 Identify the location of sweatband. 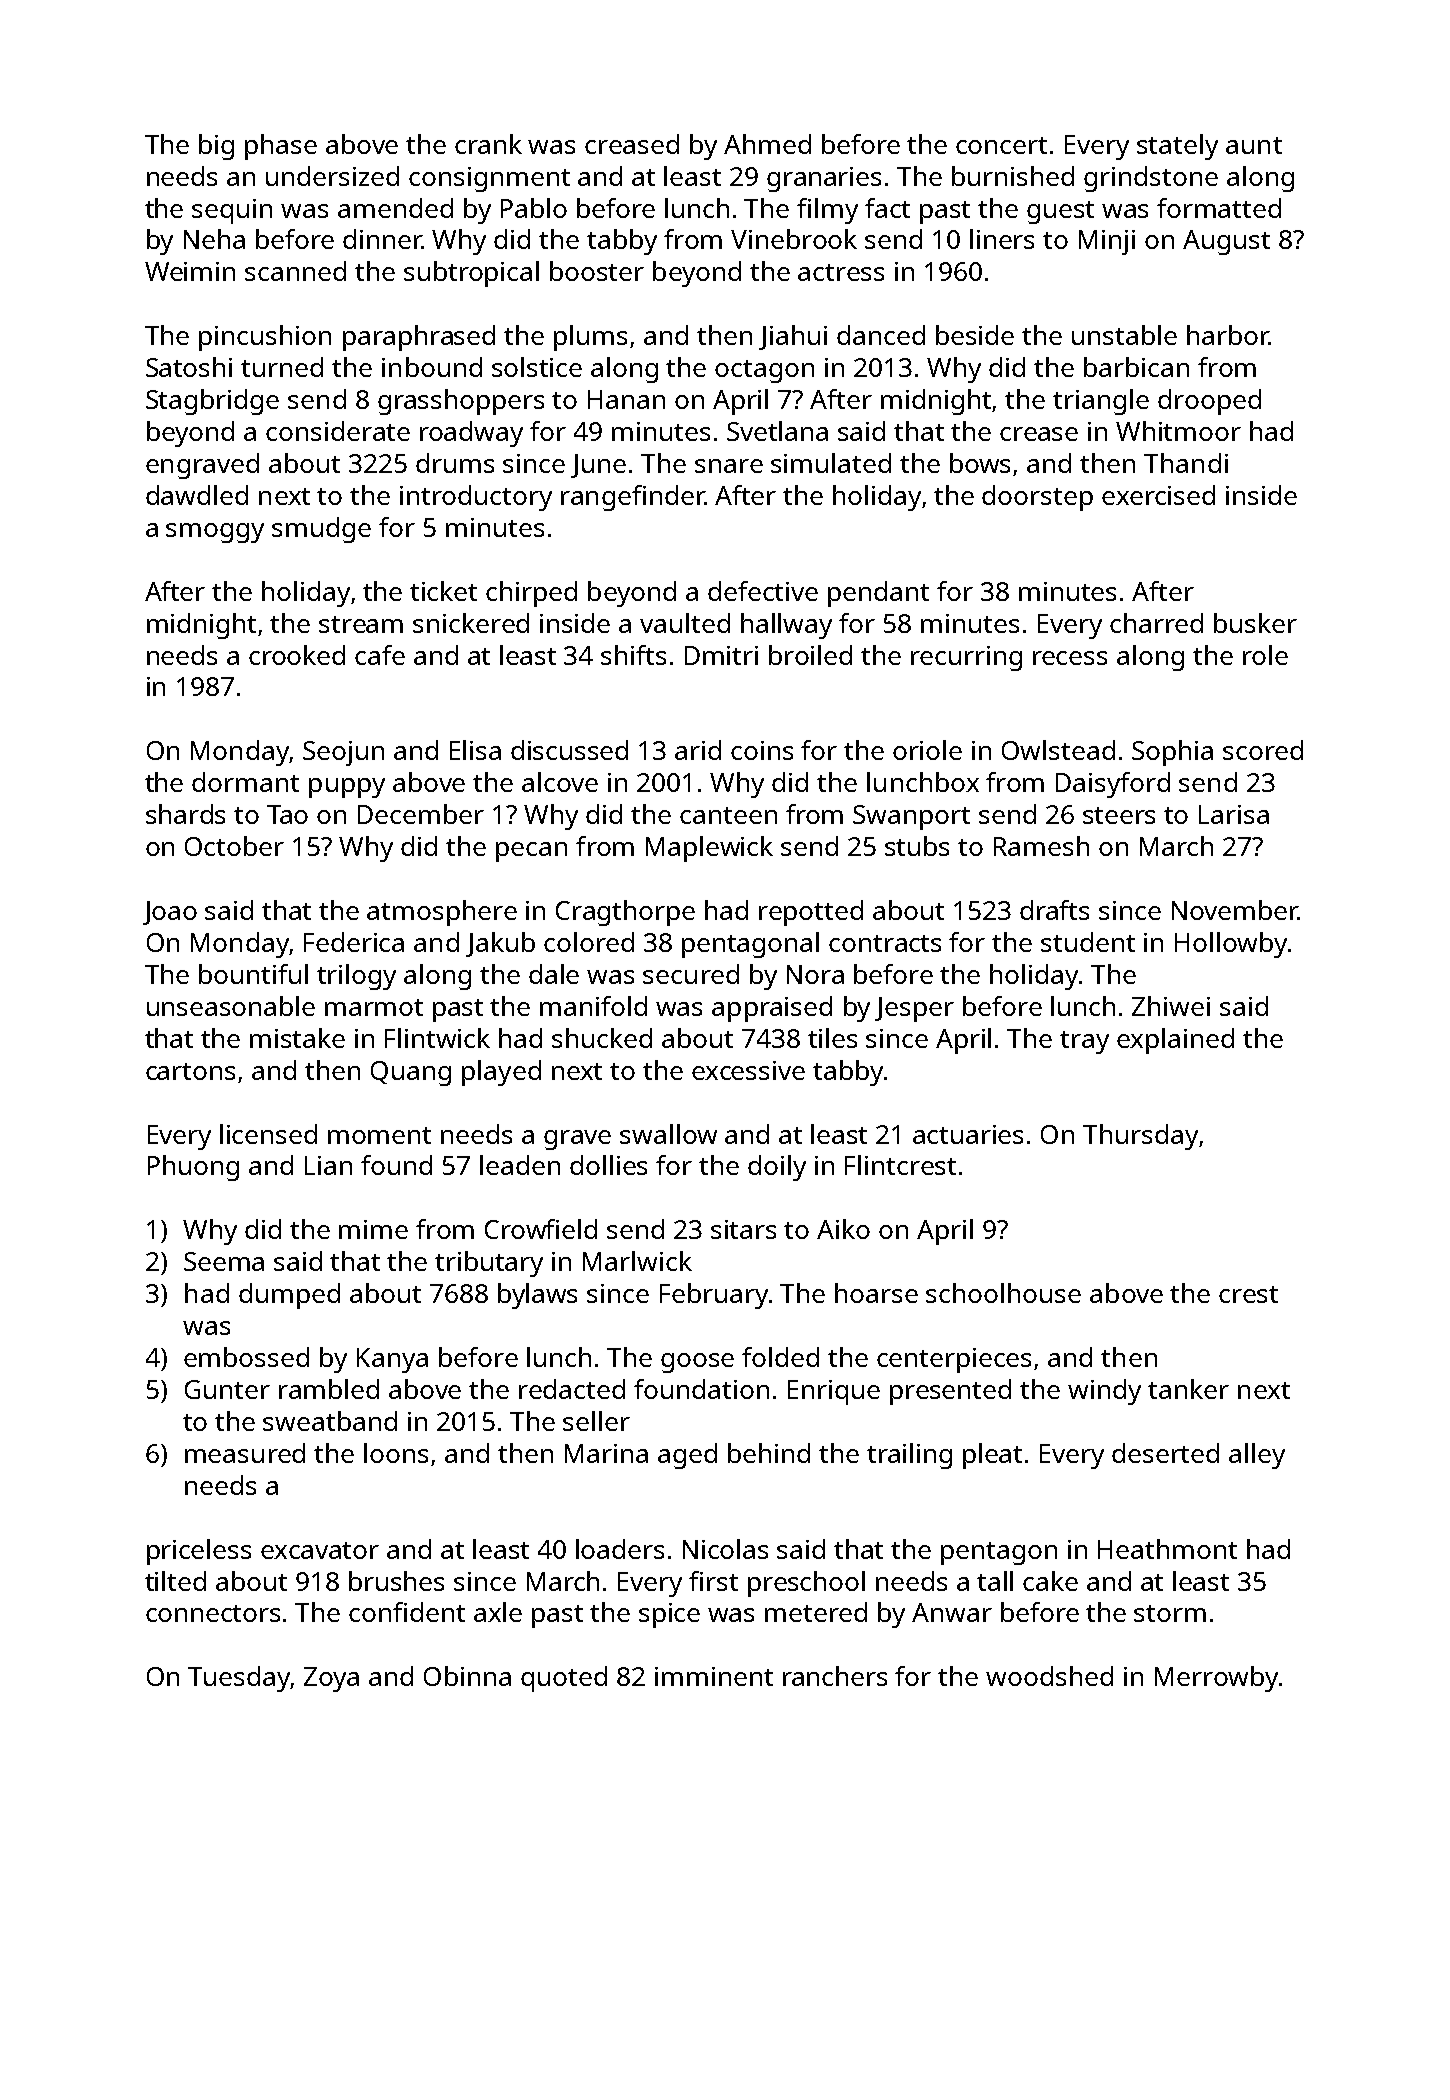
(330, 1421).
